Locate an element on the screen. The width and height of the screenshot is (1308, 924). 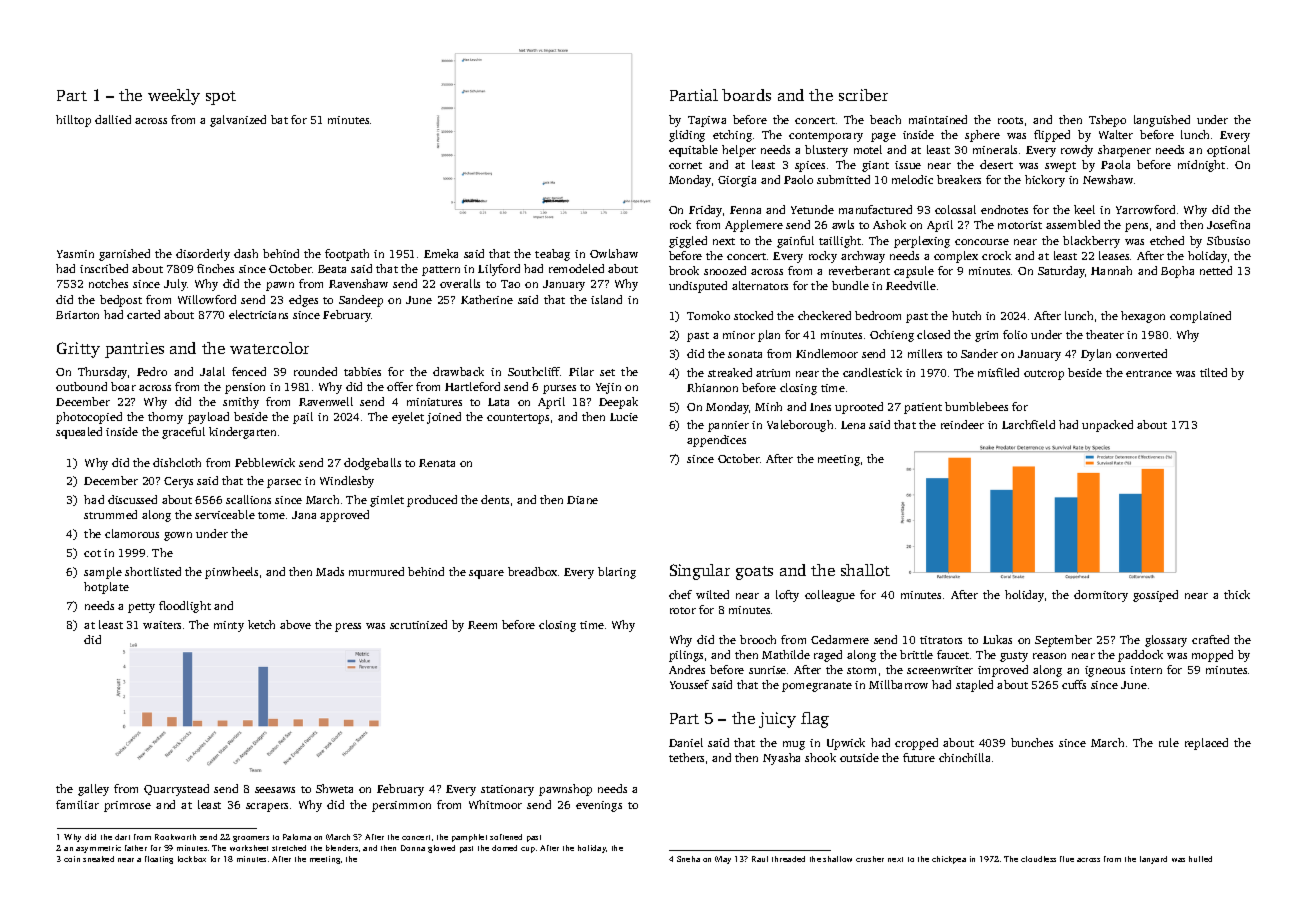
dallied is located at coordinates (113, 119).
